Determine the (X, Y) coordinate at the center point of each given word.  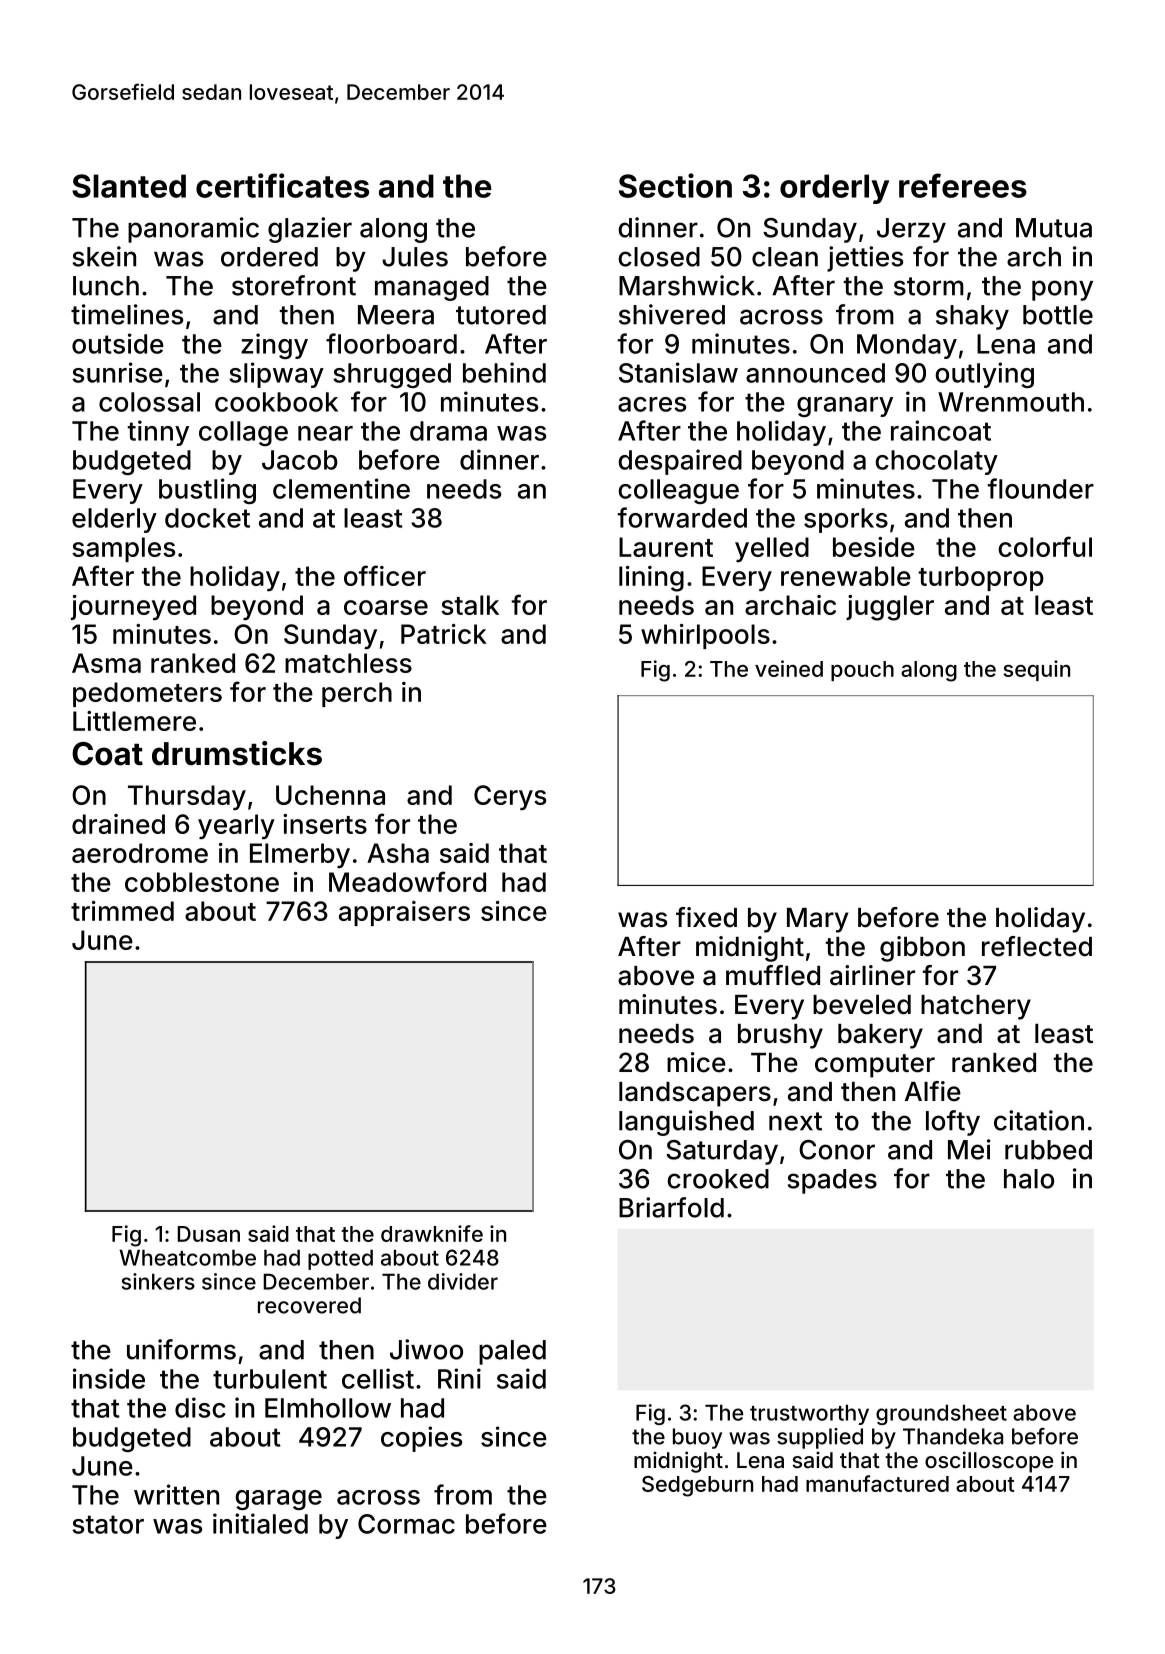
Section (675, 185)
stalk (470, 605)
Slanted (129, 186)
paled (512, 1352)
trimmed (122, 911)
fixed (706, 917)
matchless (348, 663)
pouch (862, 671)
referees (963, 185)
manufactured (877, 1483)
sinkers (158, 1281)
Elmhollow (328, 1408)
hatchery (976, 1007)
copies (421, 1439)
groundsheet (941, 1414)
